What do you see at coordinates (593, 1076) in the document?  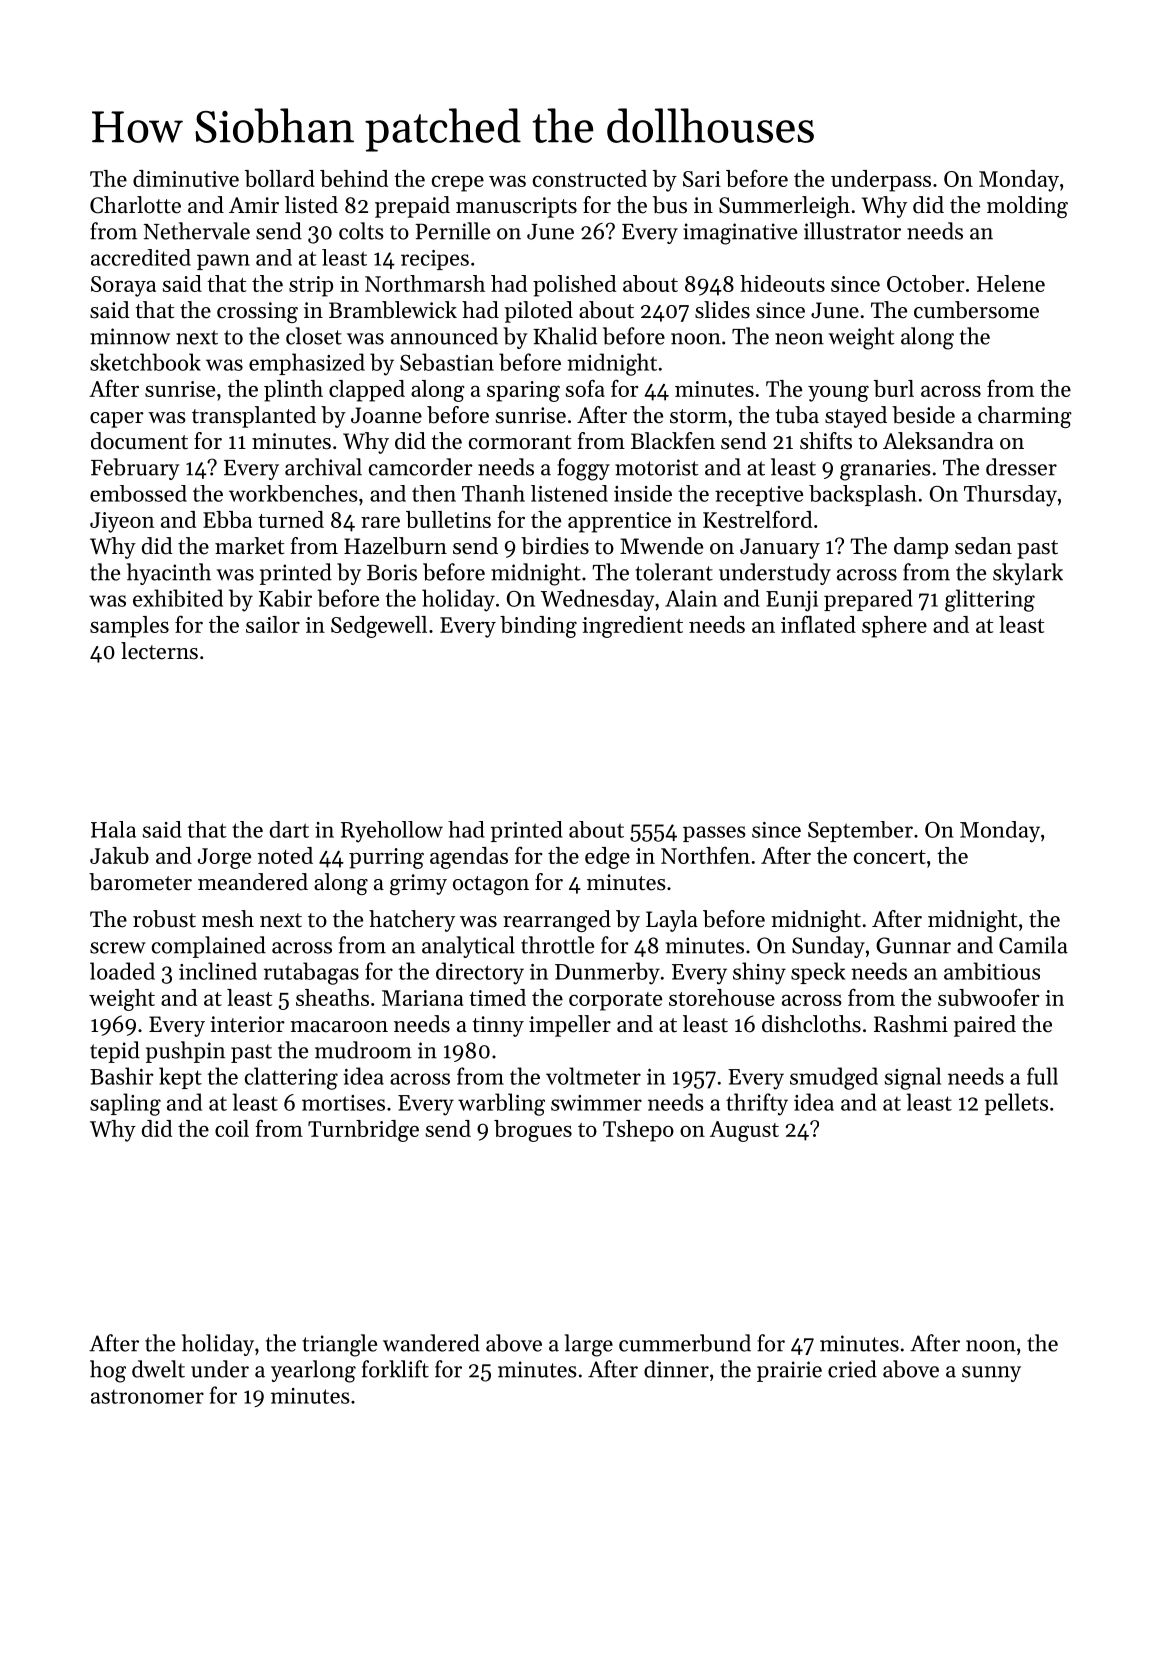 I see `voltmeter` at bounding box center [593, 1076].
